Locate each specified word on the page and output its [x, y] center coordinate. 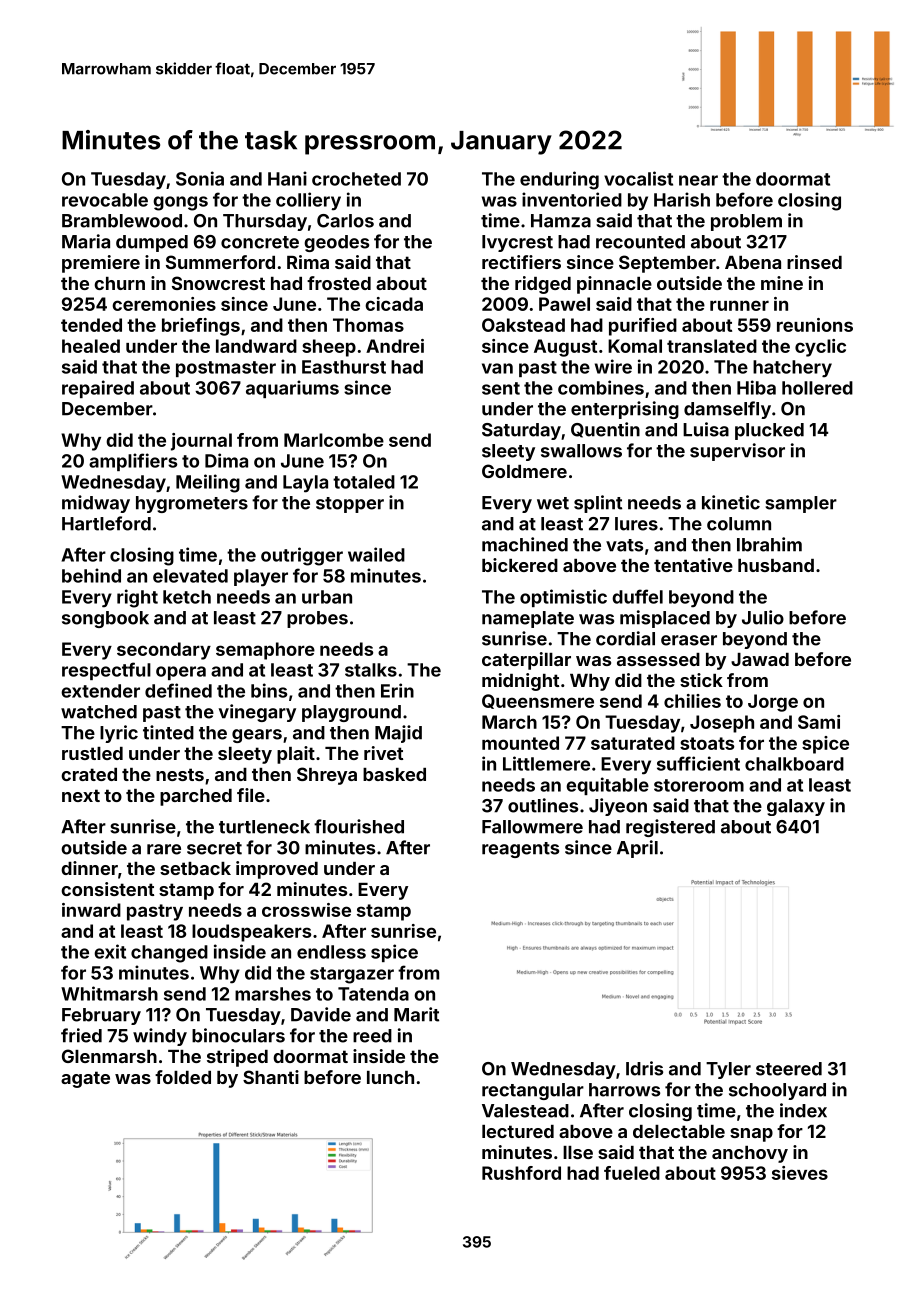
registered [670, 828]
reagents [520, 850]
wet [553, 503]
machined [525, 544]
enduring [559, 180]
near [698, 180]
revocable [105, 200]
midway [96, 504]
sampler [801, 504]
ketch [187, 597]
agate [85, 1079]
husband [776, 565]
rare [164, 849]
